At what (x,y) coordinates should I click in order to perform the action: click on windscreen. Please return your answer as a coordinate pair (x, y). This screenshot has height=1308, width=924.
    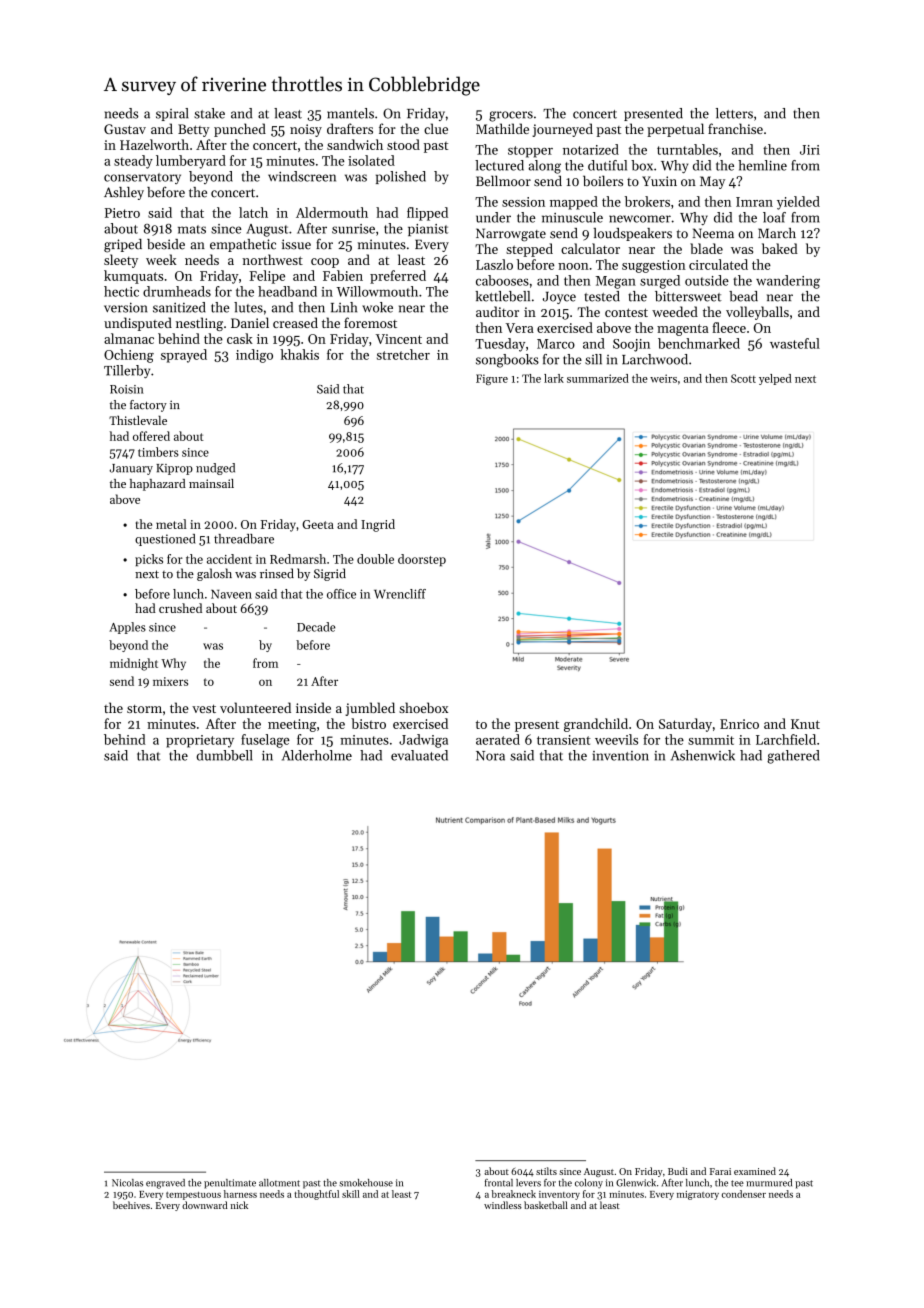
    Looking at the image, I should click on (302, 176).
